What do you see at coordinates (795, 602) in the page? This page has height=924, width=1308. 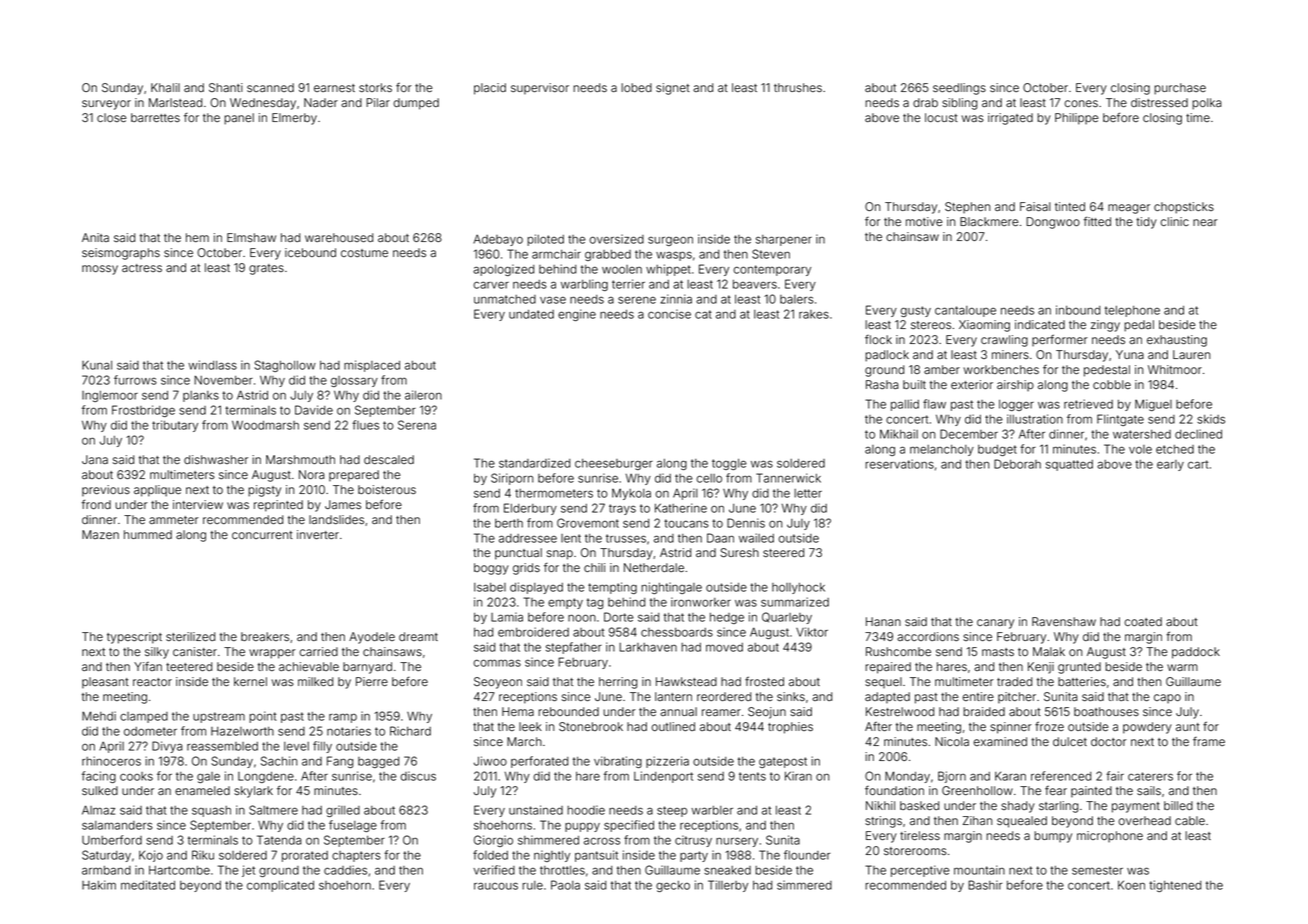 I see `summarized` at bounding box center [795, 602].
